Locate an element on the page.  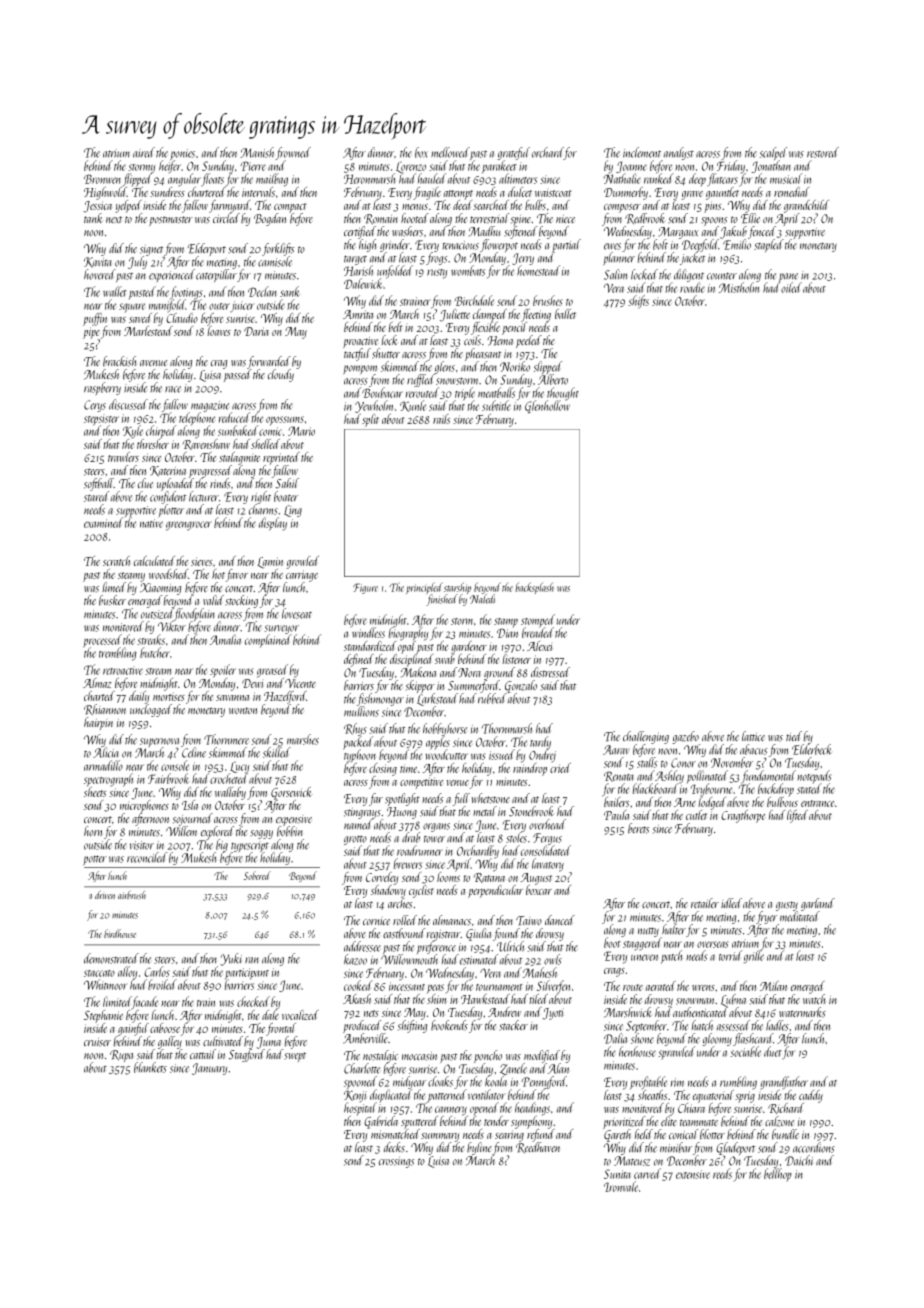
homestead is located at coordinates (538, 270).
